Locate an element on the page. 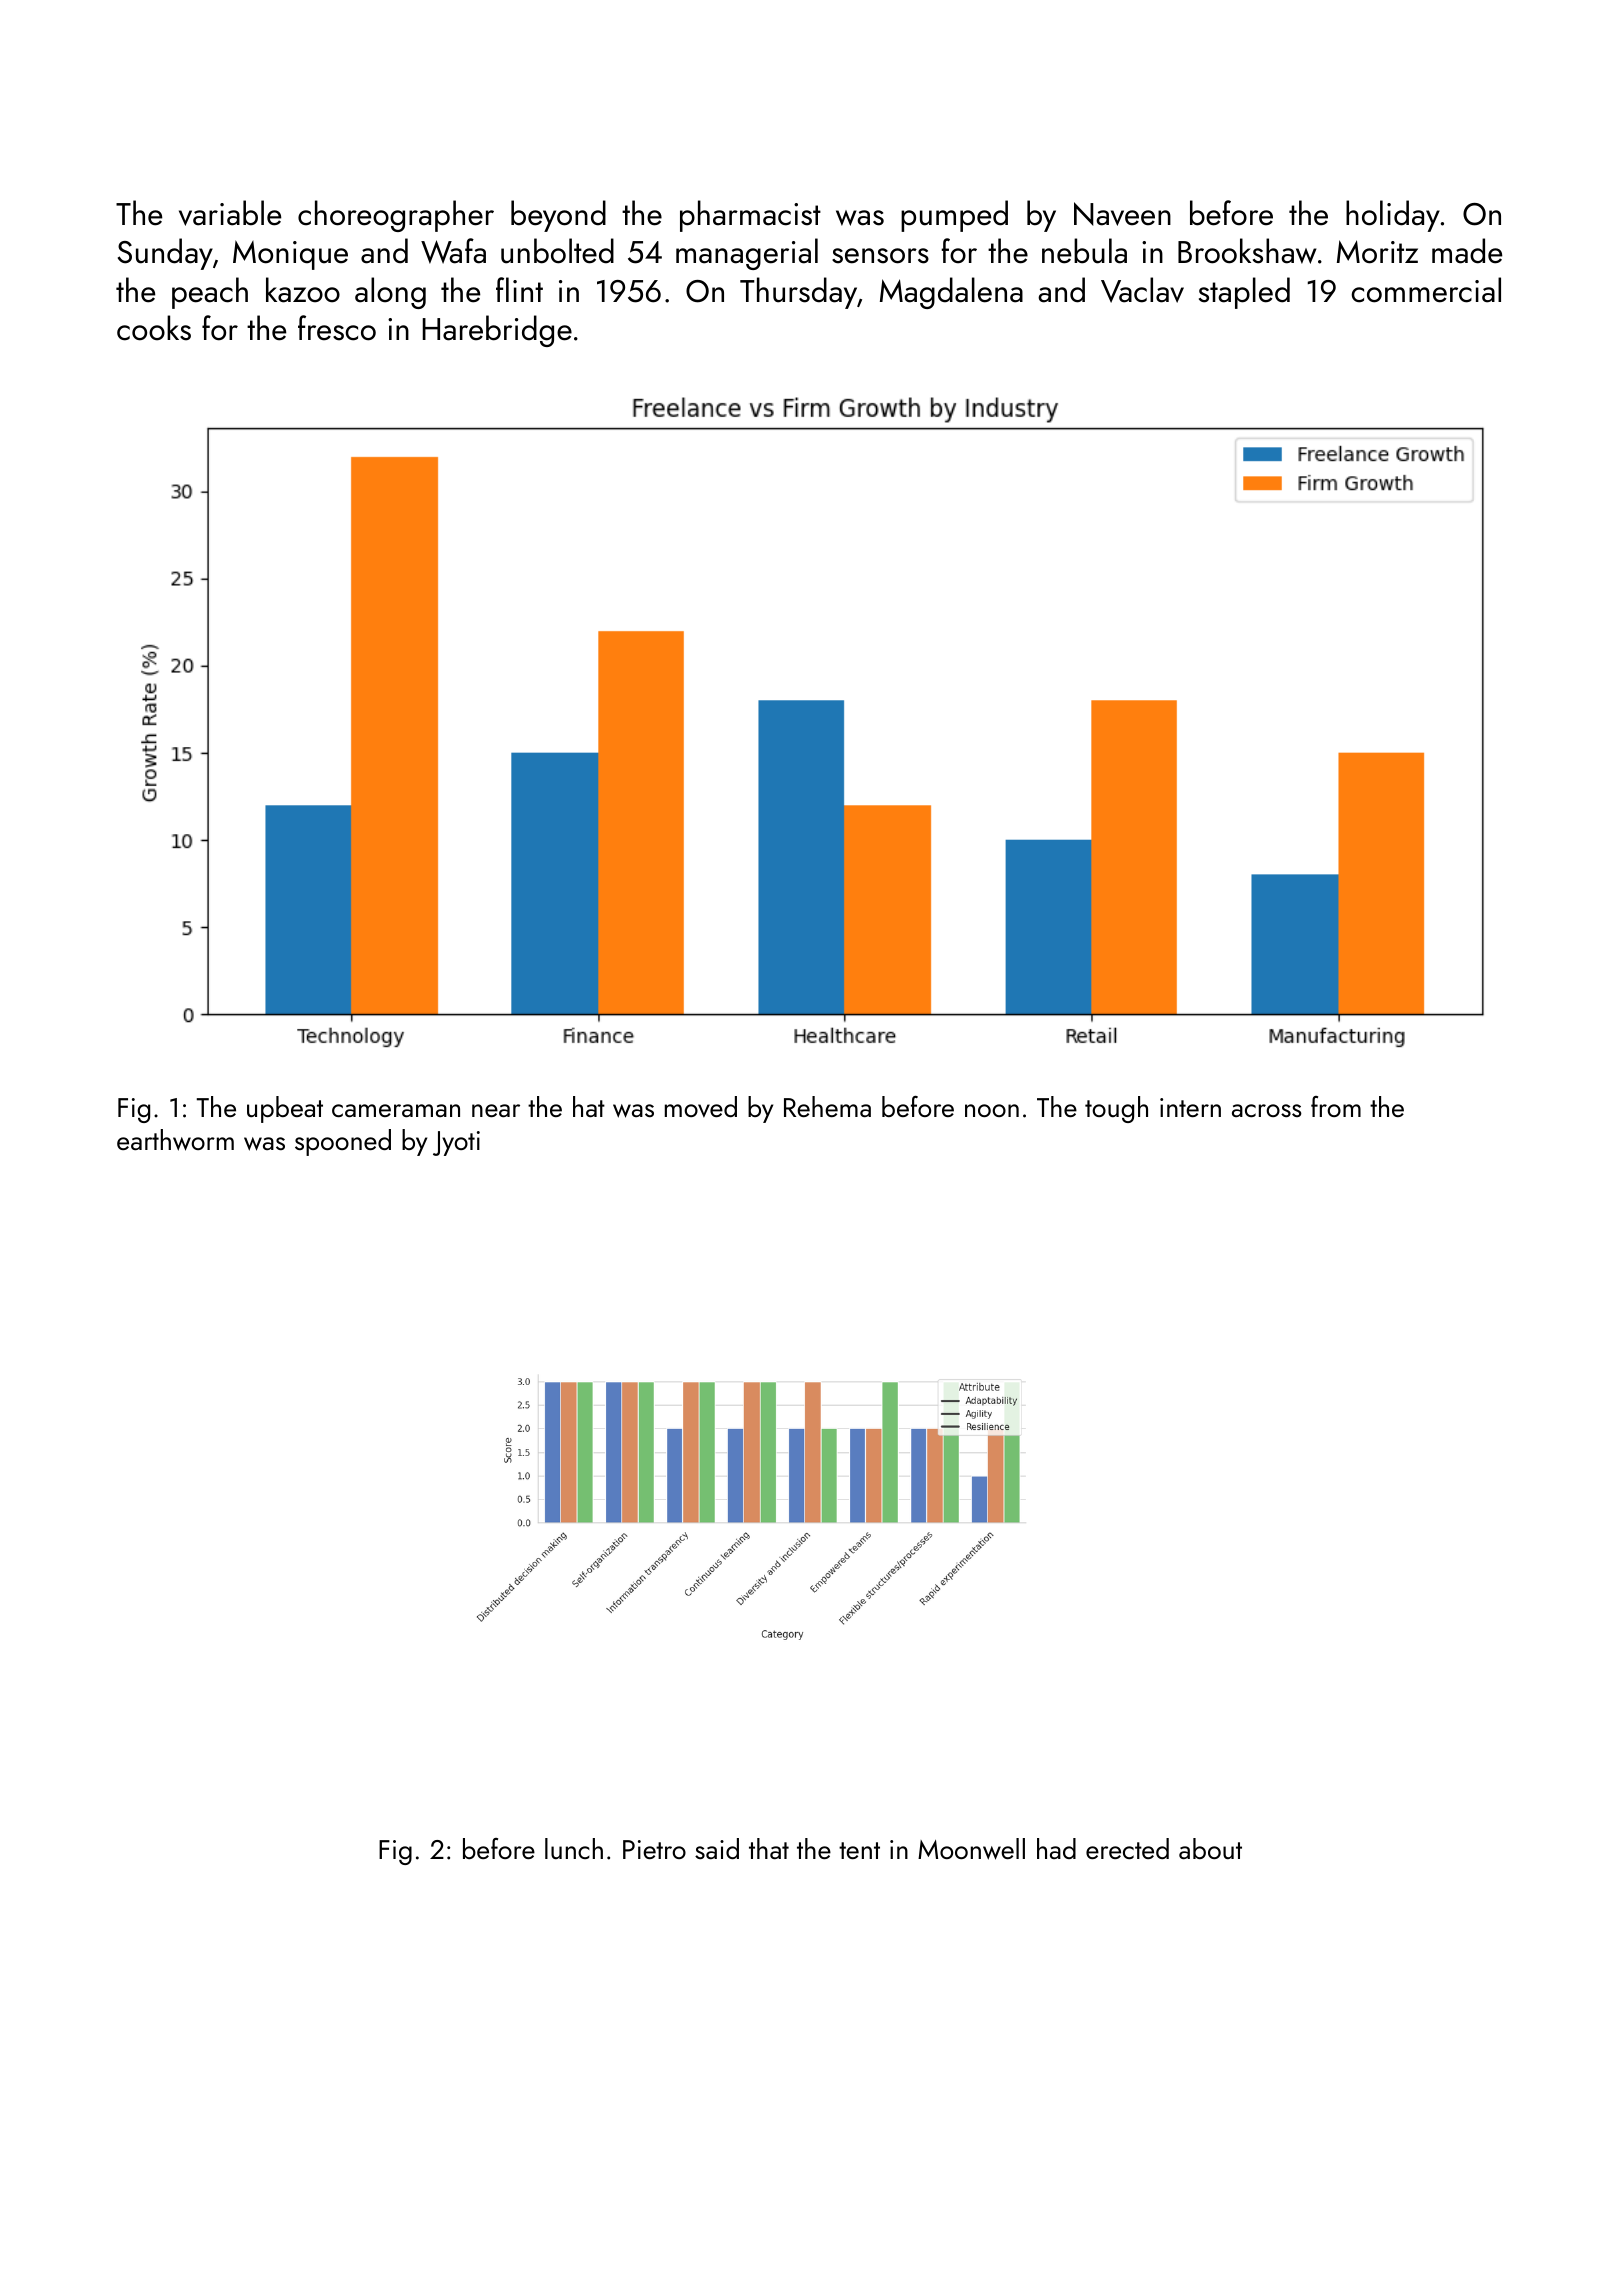  moved is located at coordinates (701, 1107).
